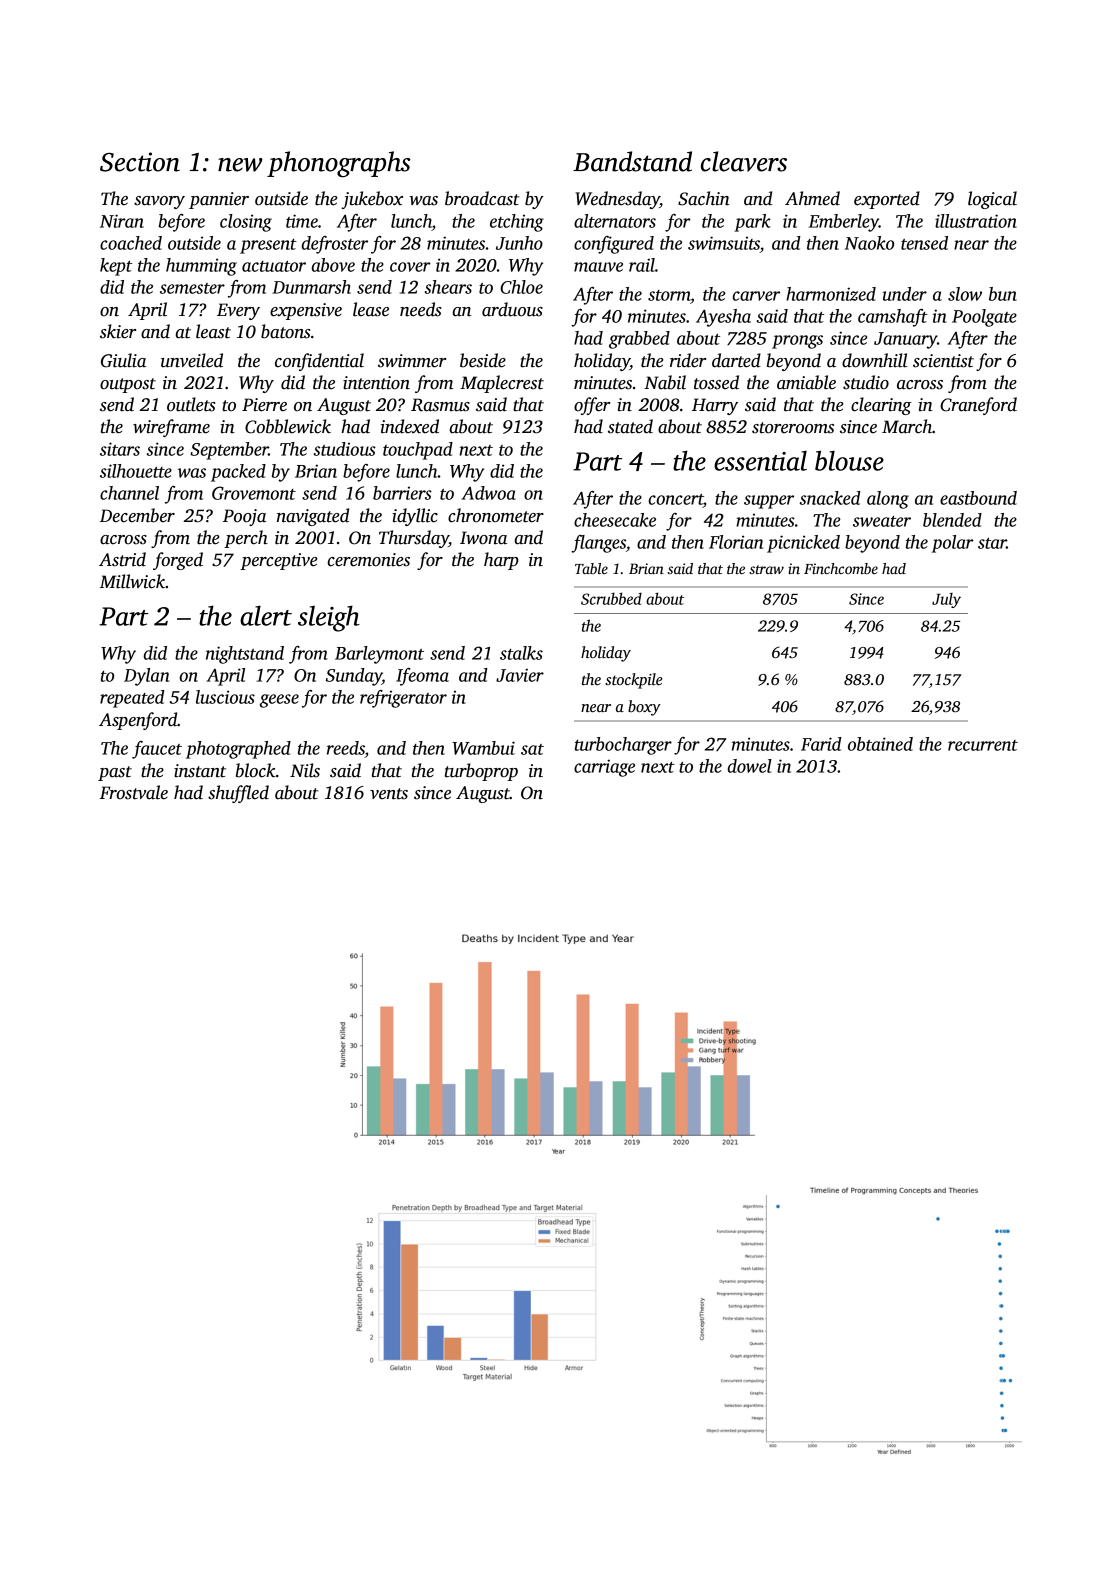 Image resolution: width=1117 pixels, height=1580 pixels. What do you see at coordinates (592, 406) in the screenshot?
I see `offer` at bounding box center [592, 406].
